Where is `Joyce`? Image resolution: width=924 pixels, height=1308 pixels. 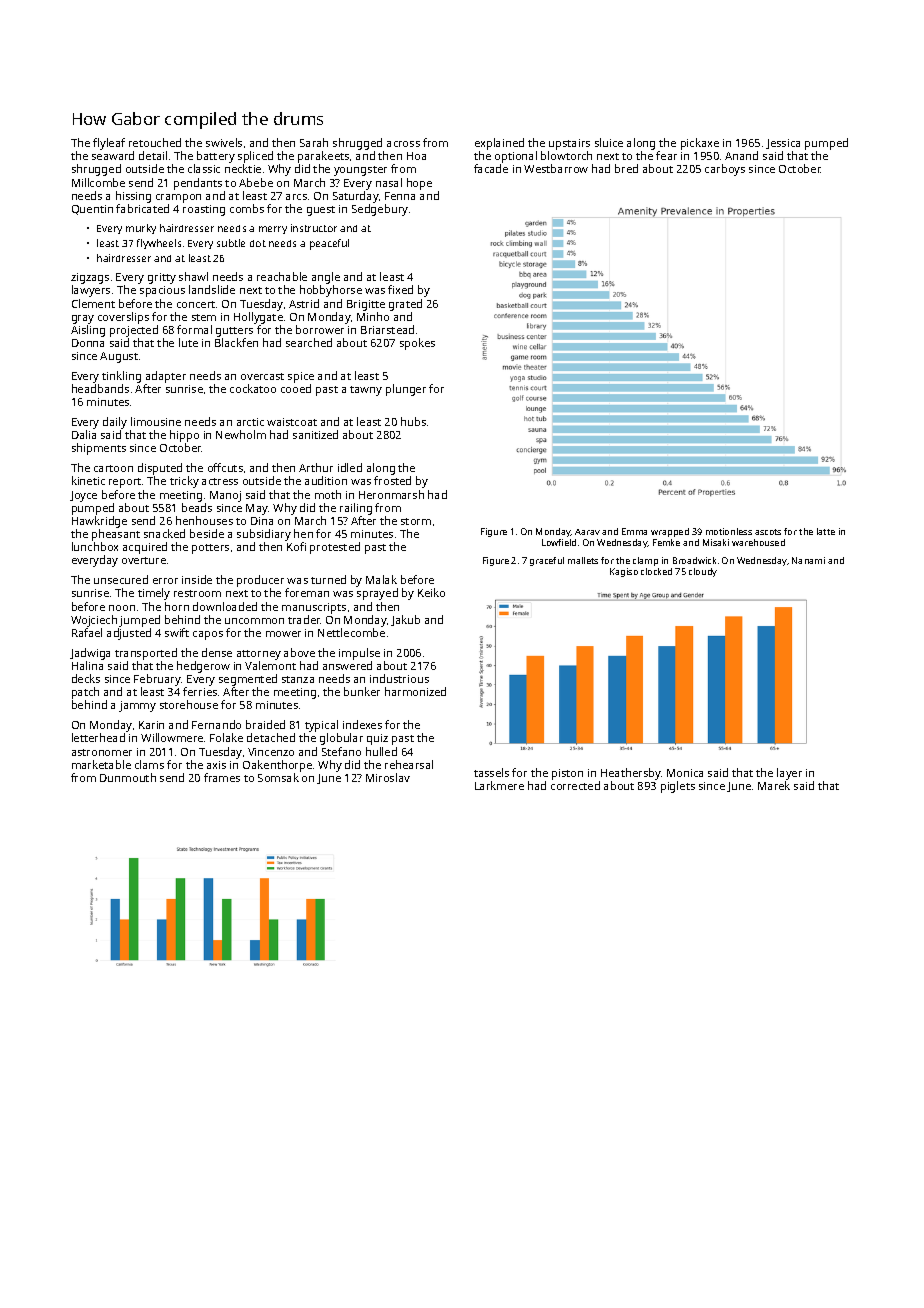
Joyce is located at coordinates (83, 496).
